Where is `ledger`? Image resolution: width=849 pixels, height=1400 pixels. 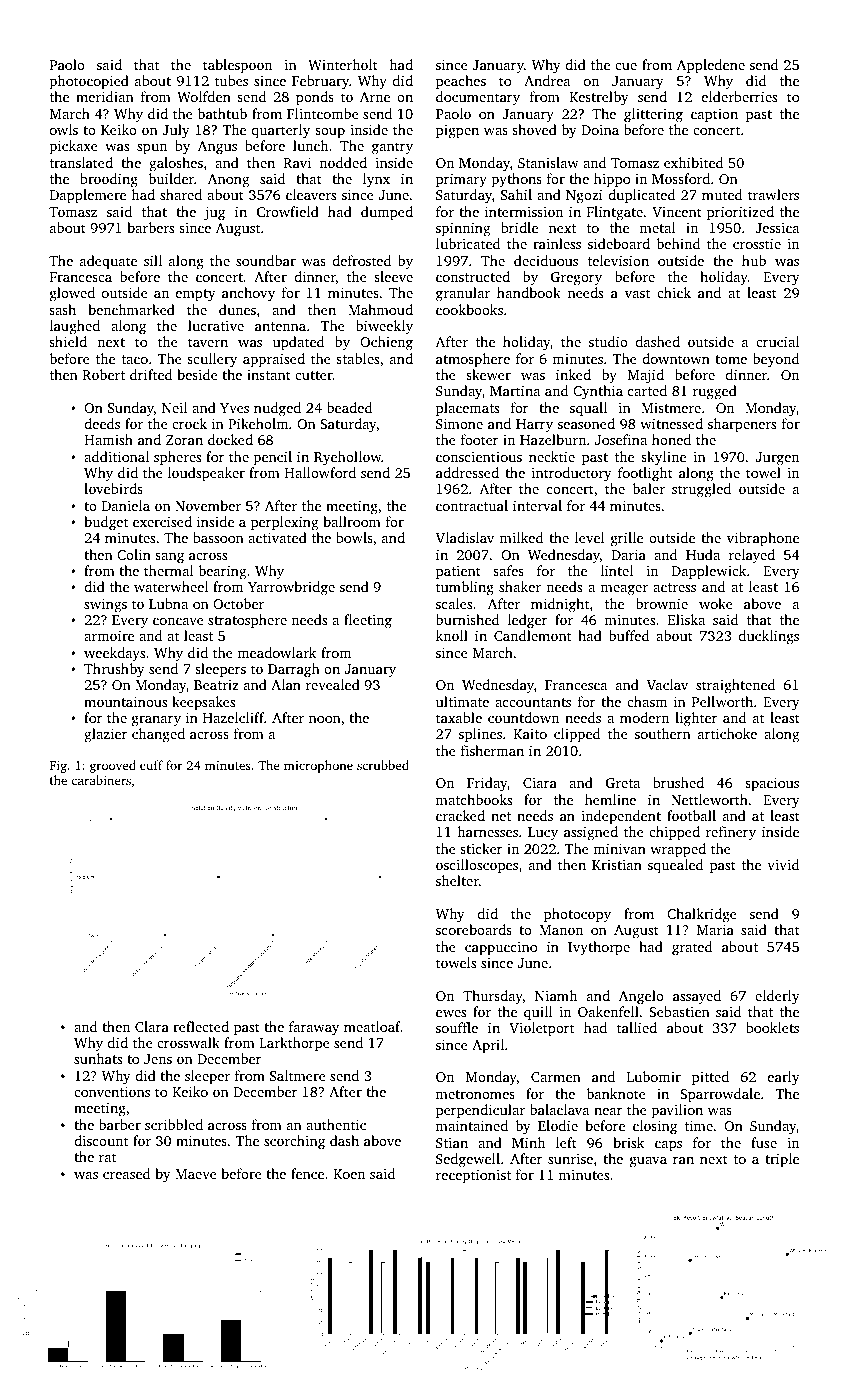
ledger is located at coordinates (528, 621).
